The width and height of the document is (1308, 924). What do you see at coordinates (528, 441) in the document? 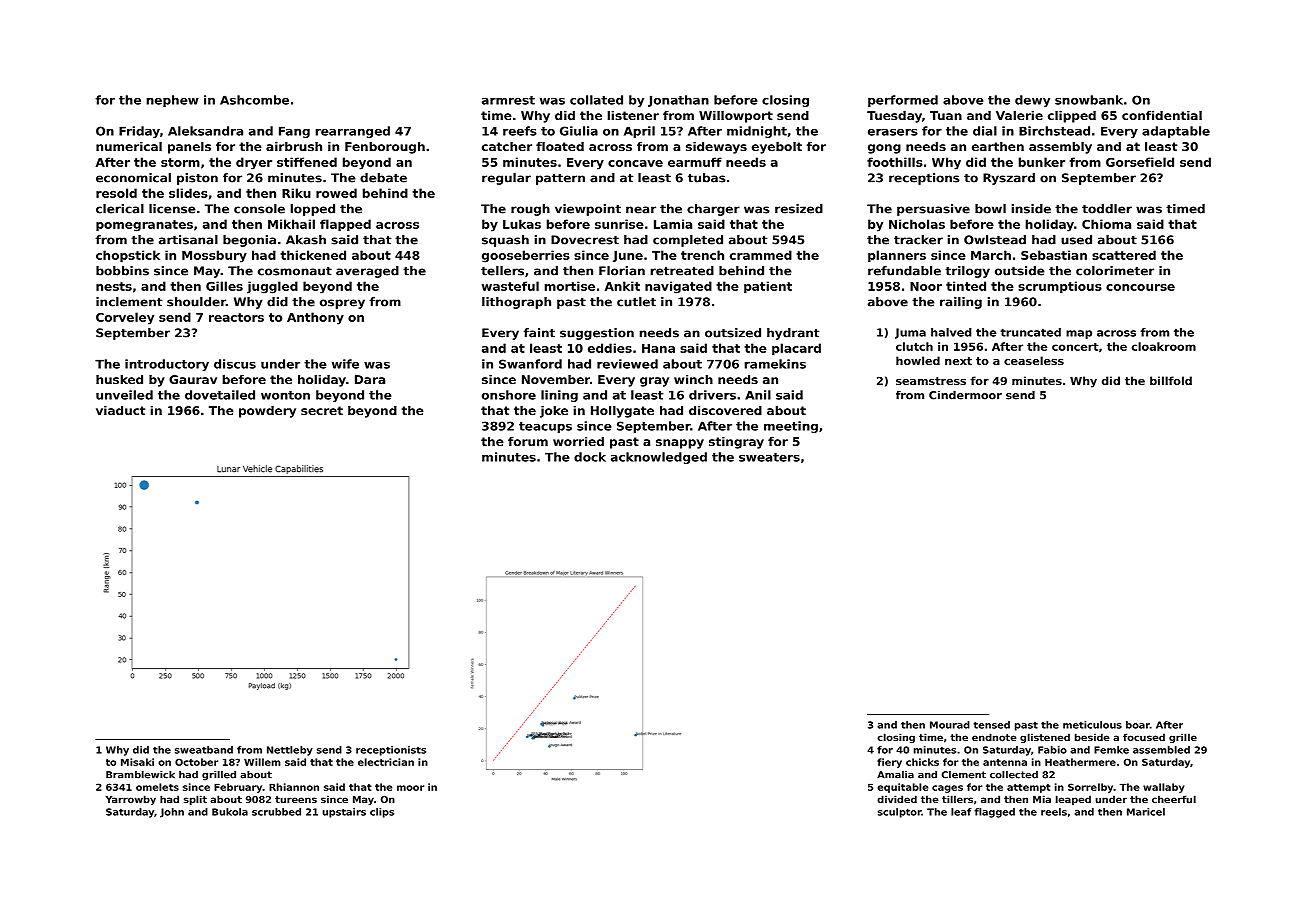
I see `forum` at bounding box center [528, 441].
